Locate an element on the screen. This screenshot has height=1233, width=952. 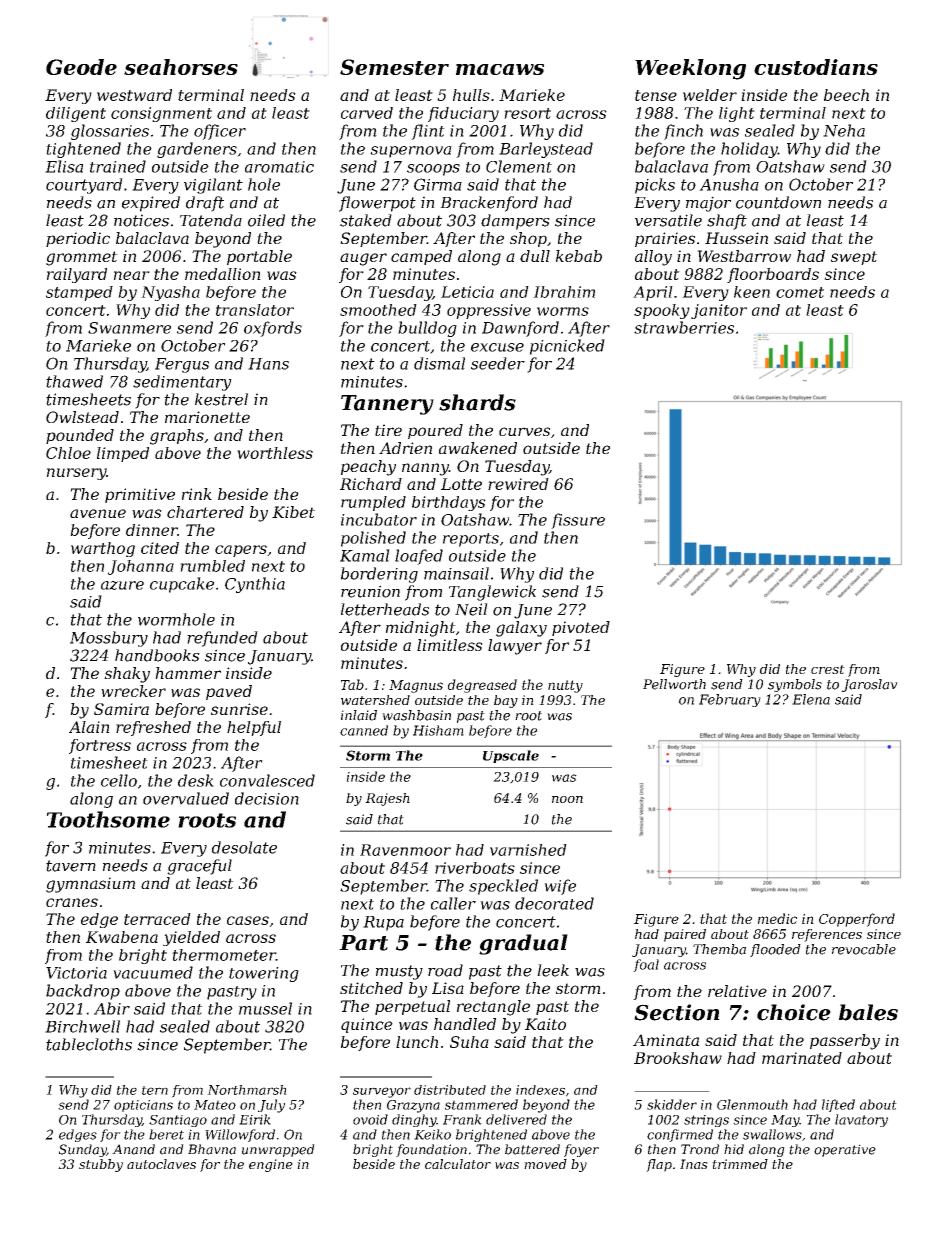
stubby is located at coordinates (101, 1165).
